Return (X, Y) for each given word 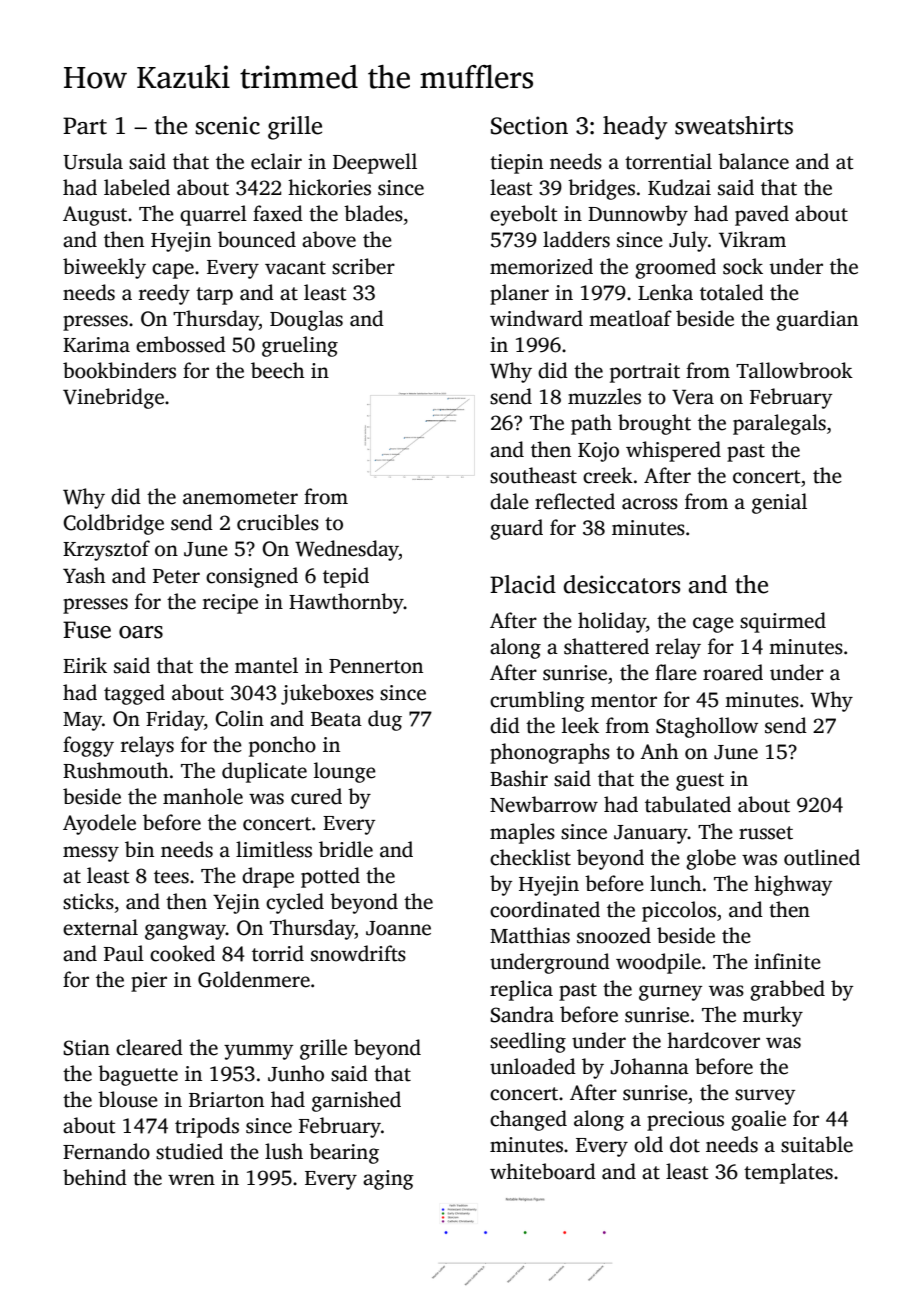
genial (779, 503)
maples (522, 833)
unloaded (533, 1066)
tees (171, 877)
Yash (84, 575)
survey (765, 1097)
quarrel (213, 215)
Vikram (752, 239)
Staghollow (707, 727)
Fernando (106, 1151)
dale (509, 501)
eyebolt (524, 215)
